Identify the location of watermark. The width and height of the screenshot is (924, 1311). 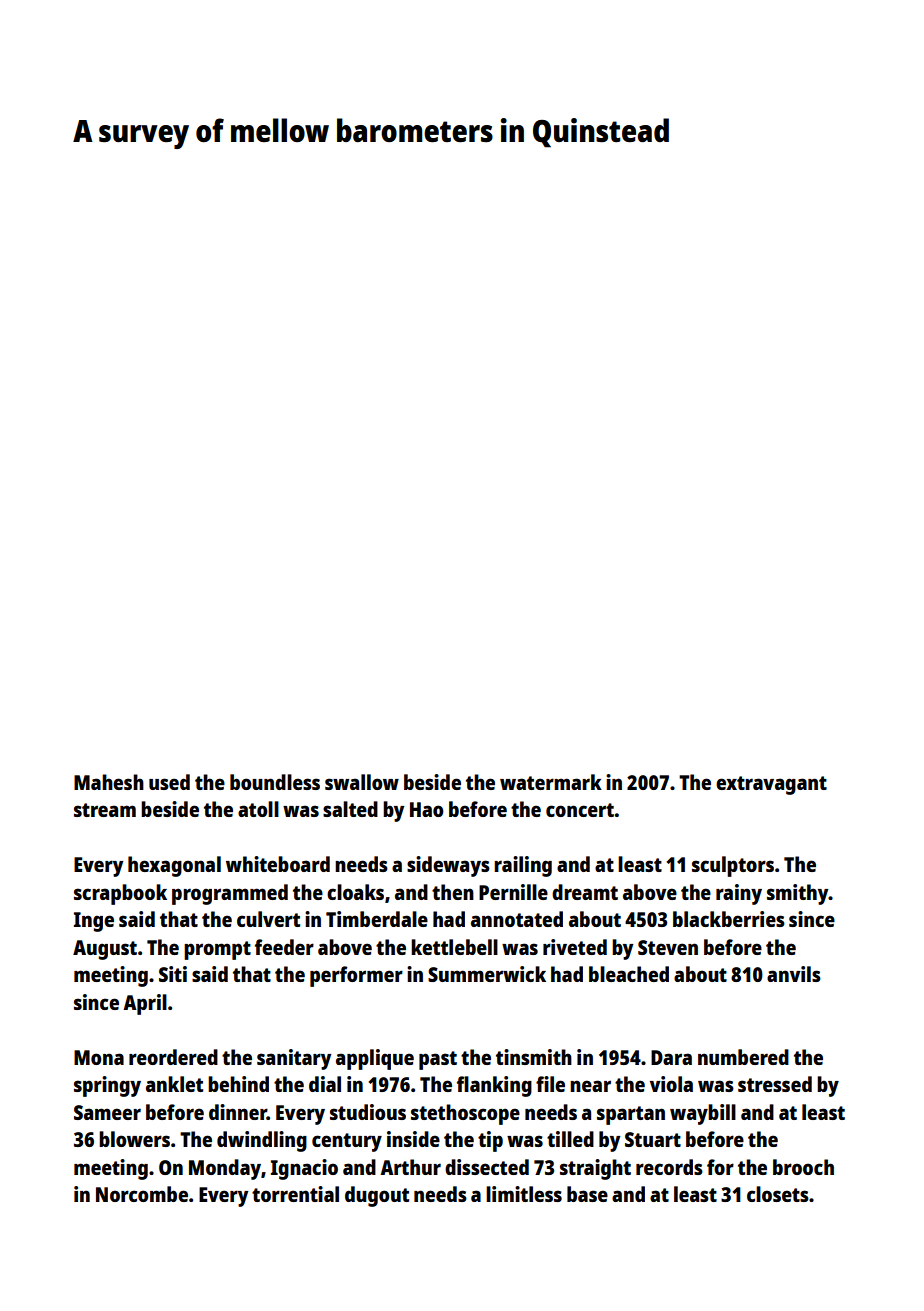
(551, 782).
